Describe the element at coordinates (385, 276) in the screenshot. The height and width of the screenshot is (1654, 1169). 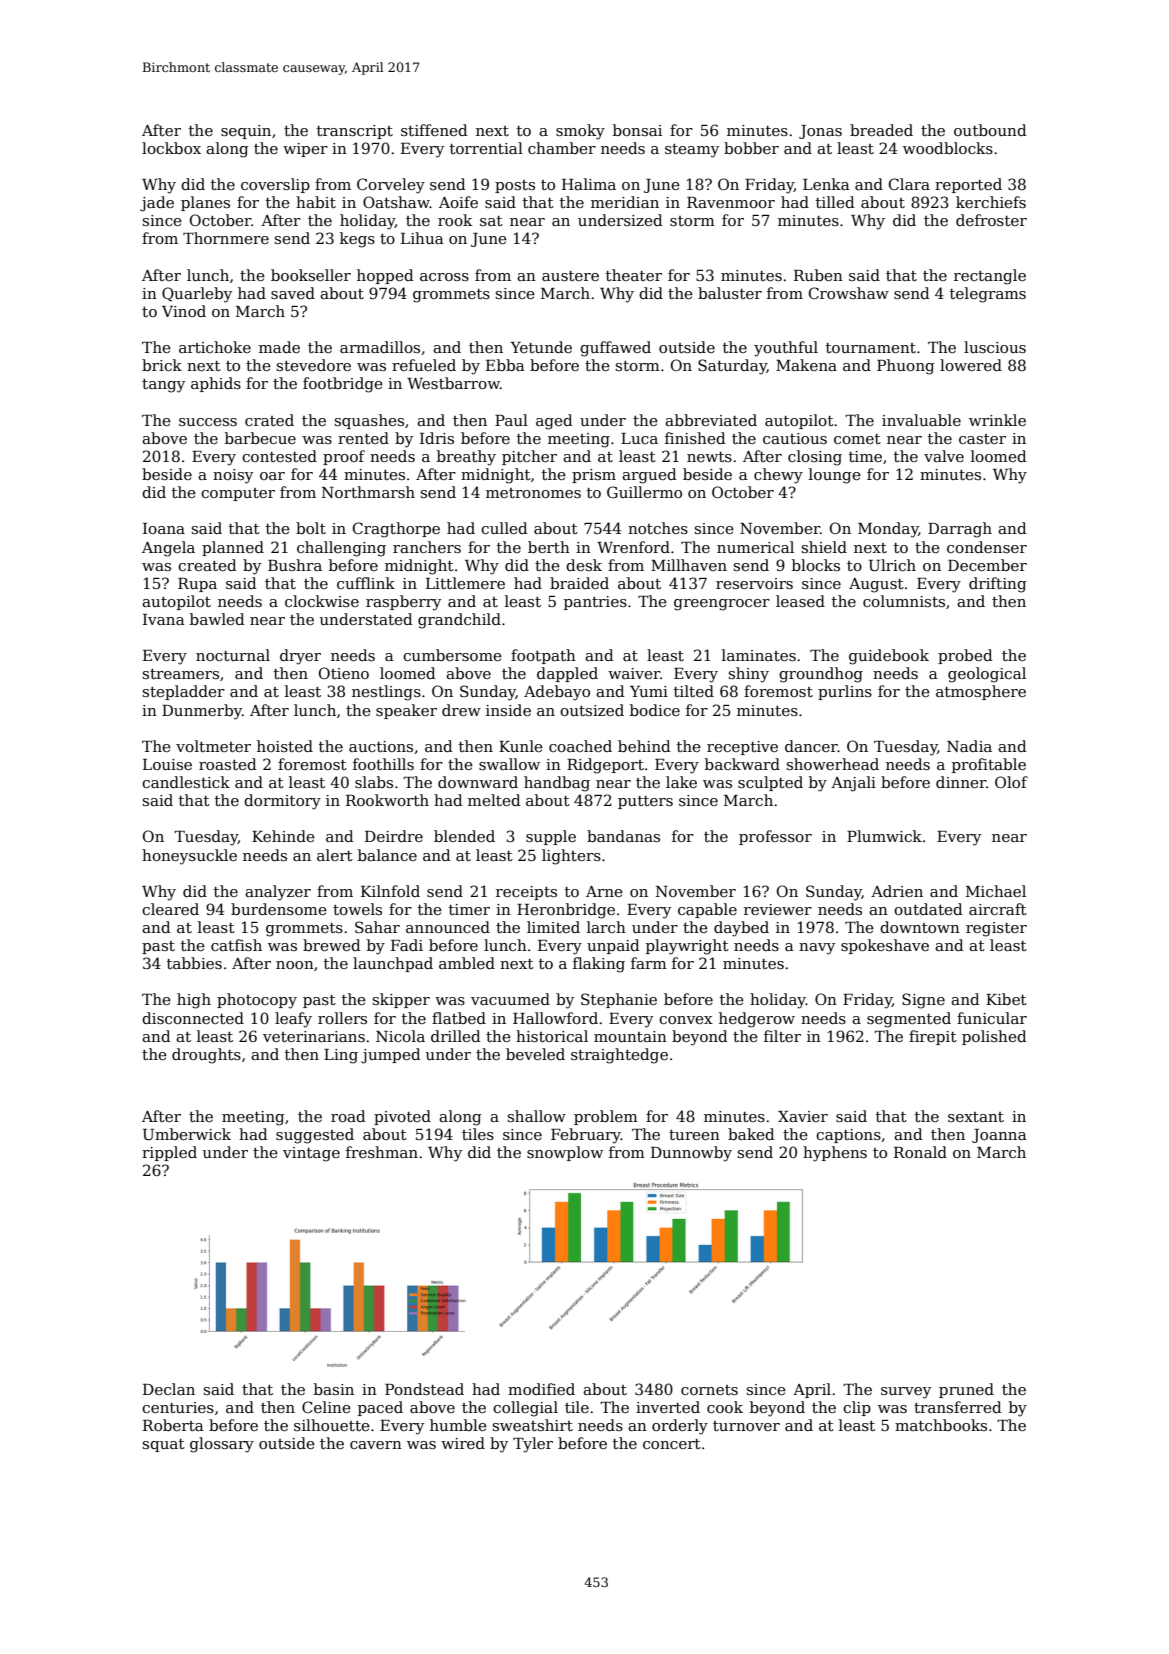
I see `hopped` at that location.
